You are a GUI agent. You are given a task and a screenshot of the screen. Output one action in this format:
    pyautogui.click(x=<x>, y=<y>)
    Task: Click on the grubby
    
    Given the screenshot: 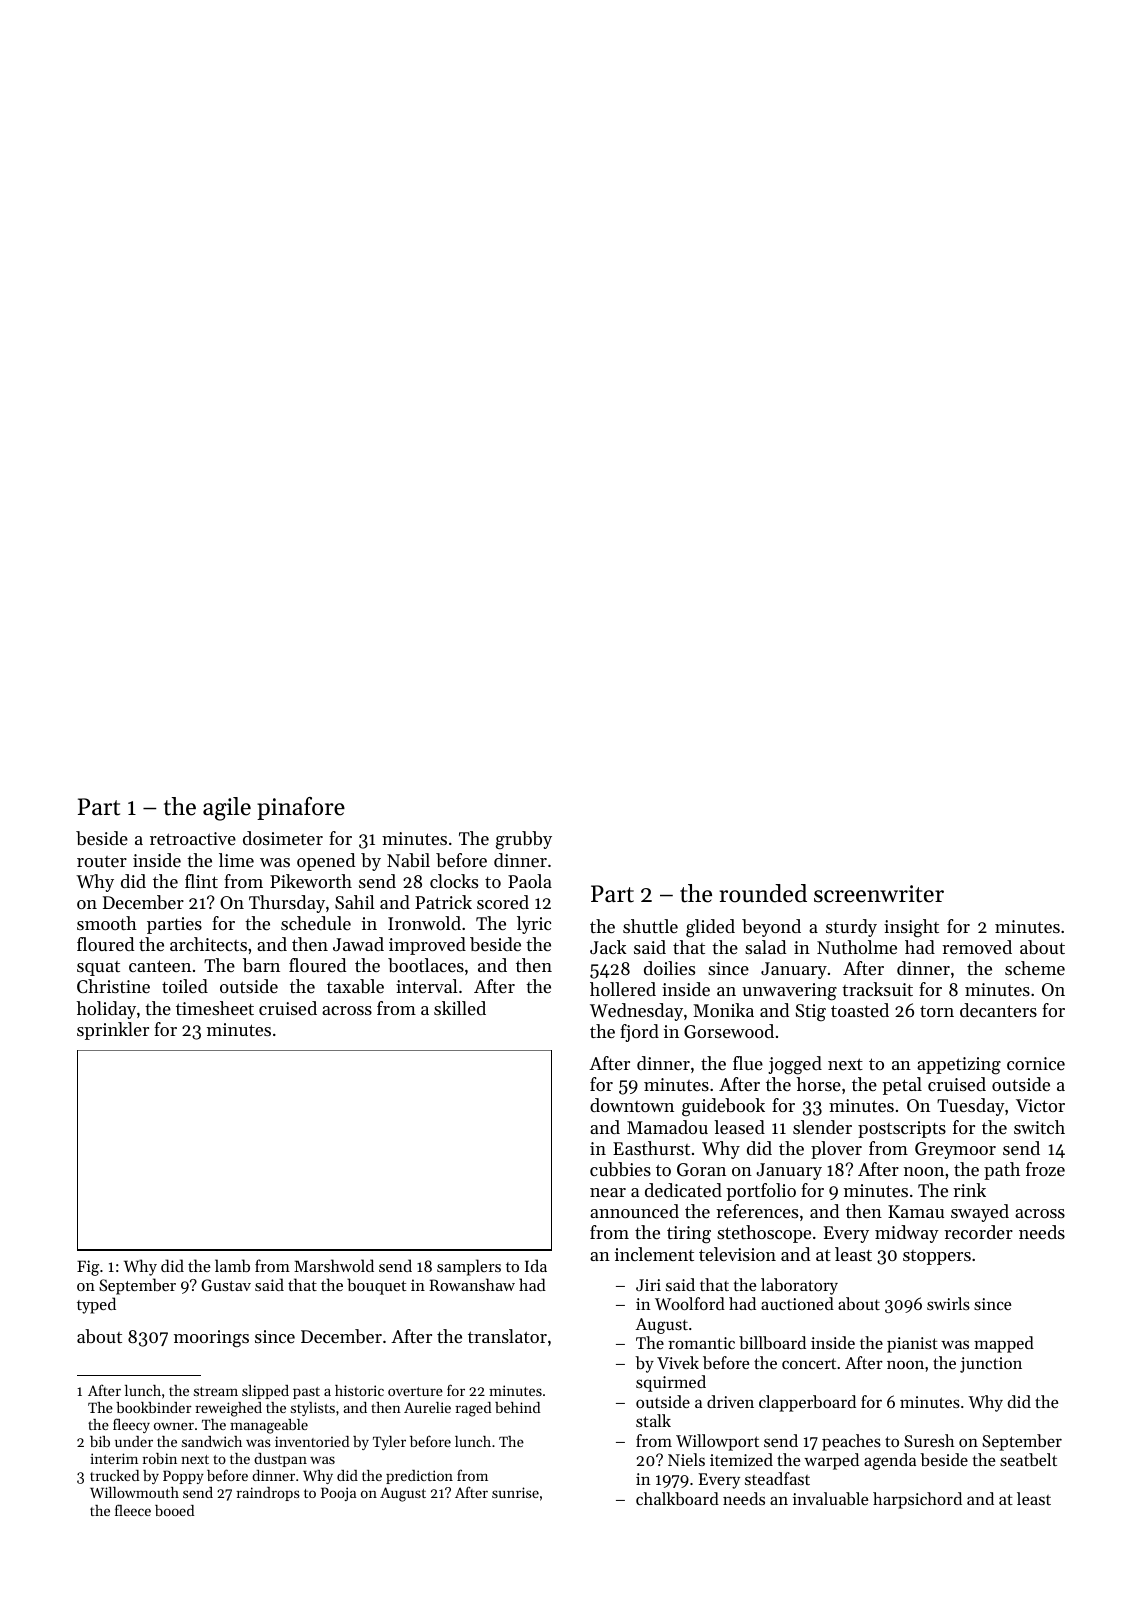 What is the action you would take?
    pyautogui.click(x=524, y=840)
